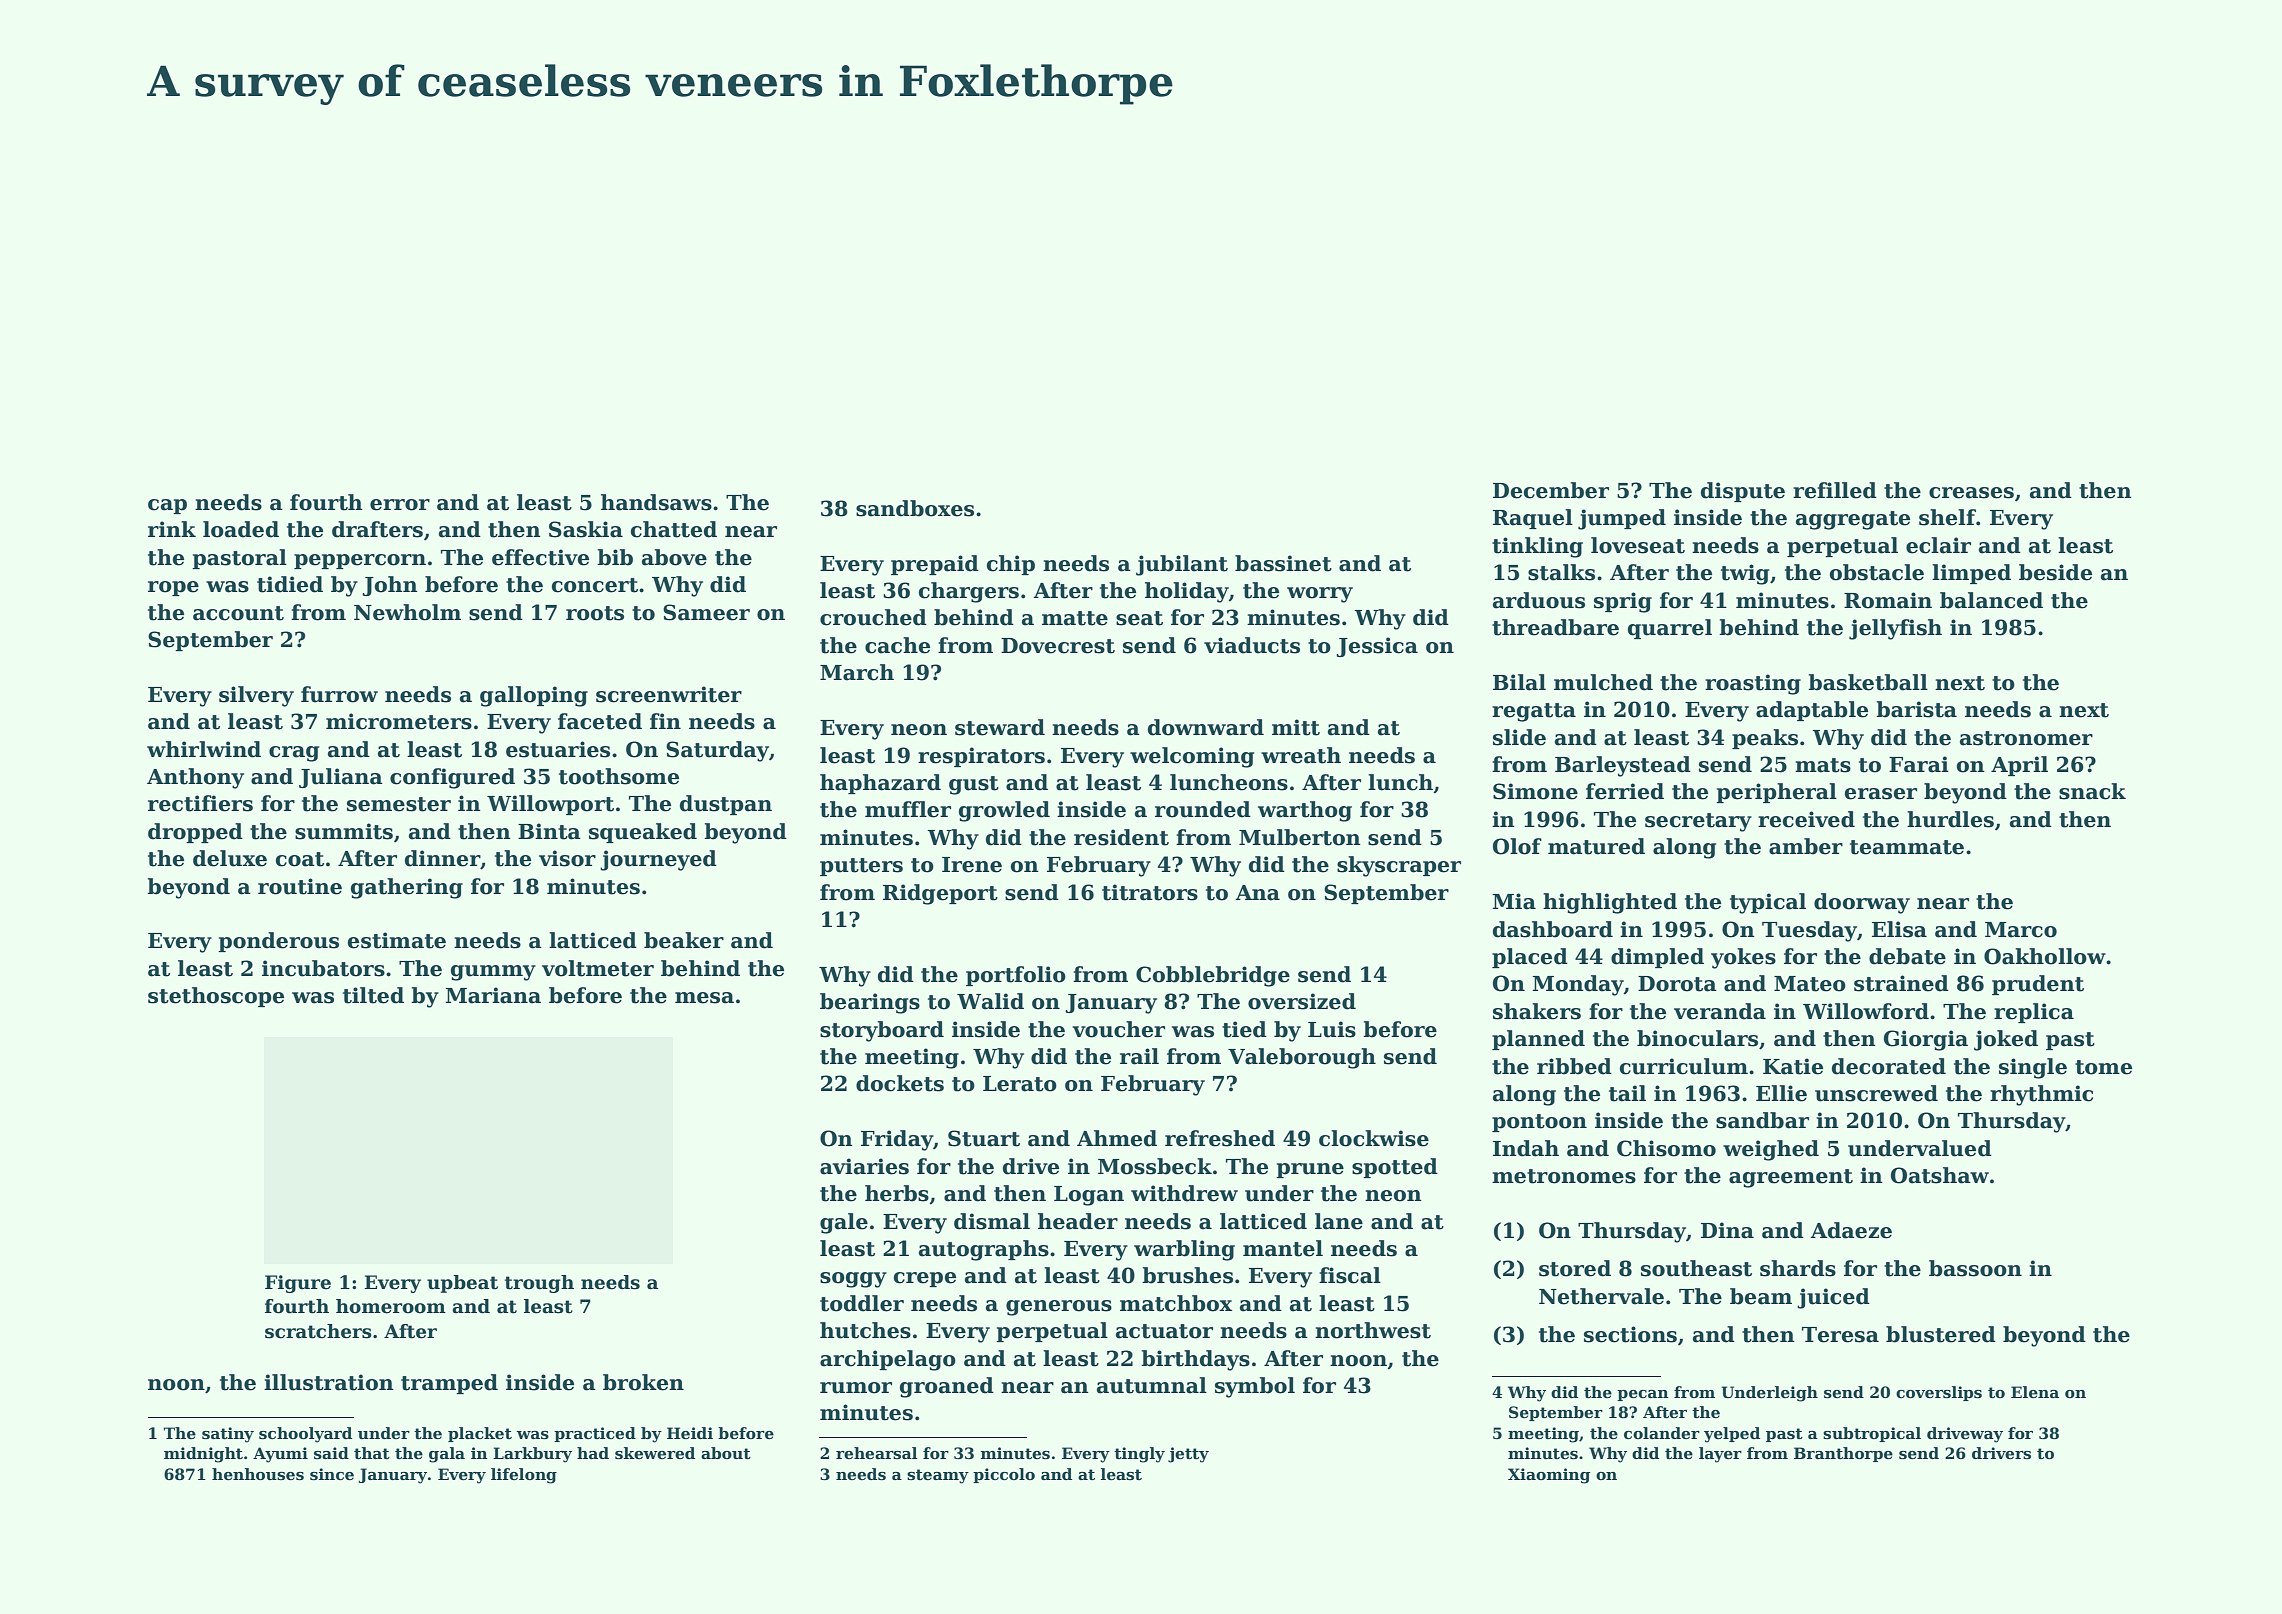 This screenshot has height=1614, width=2282. What do you see at coordinates (524, 1476) in the screenshot?
I see `lifelong` at bounding box center [524, 1476].
